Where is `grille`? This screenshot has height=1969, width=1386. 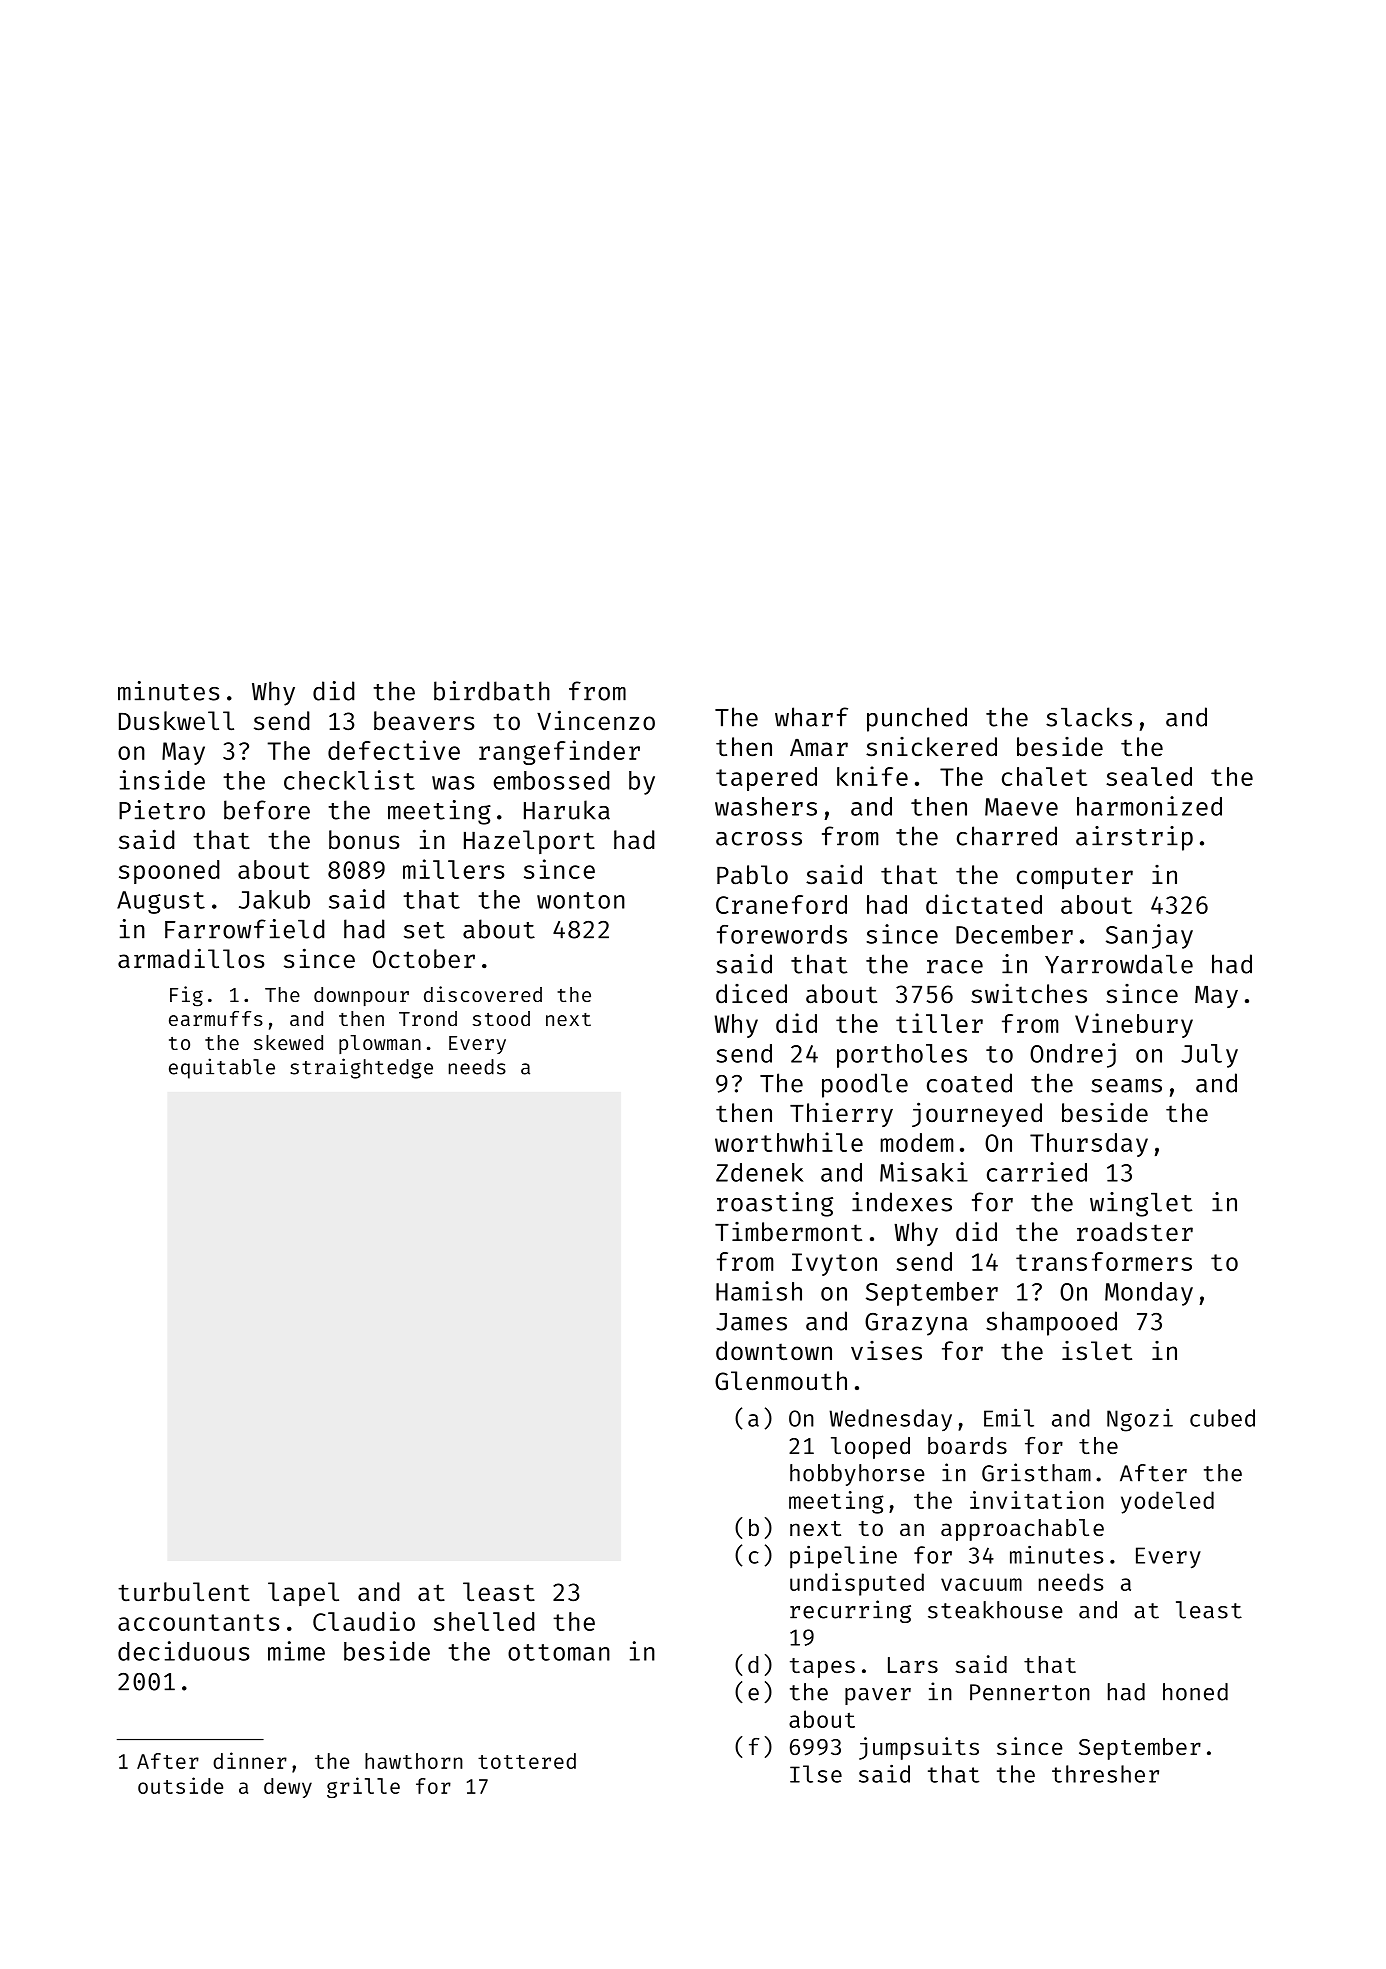 grille is located at coordinates (363, 1787).
